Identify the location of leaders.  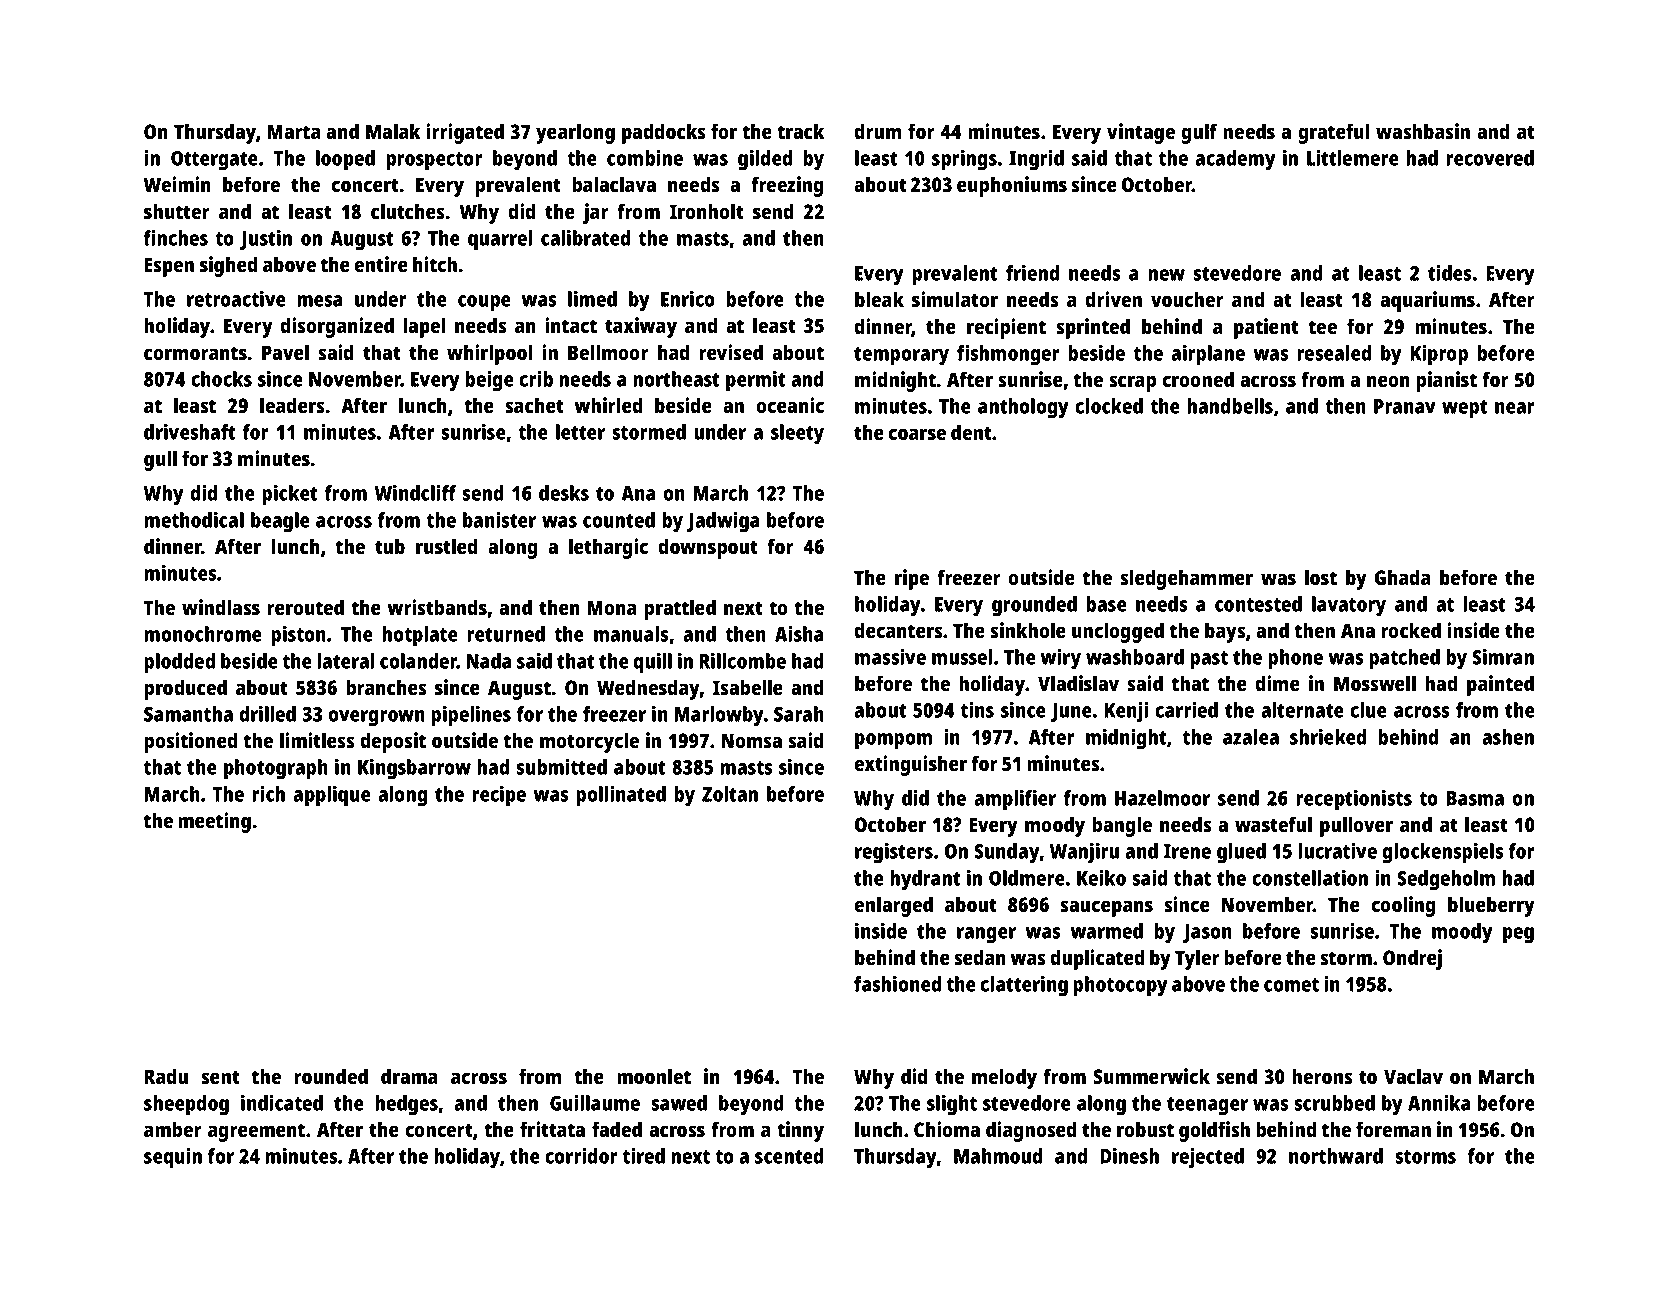
(292, 405).
